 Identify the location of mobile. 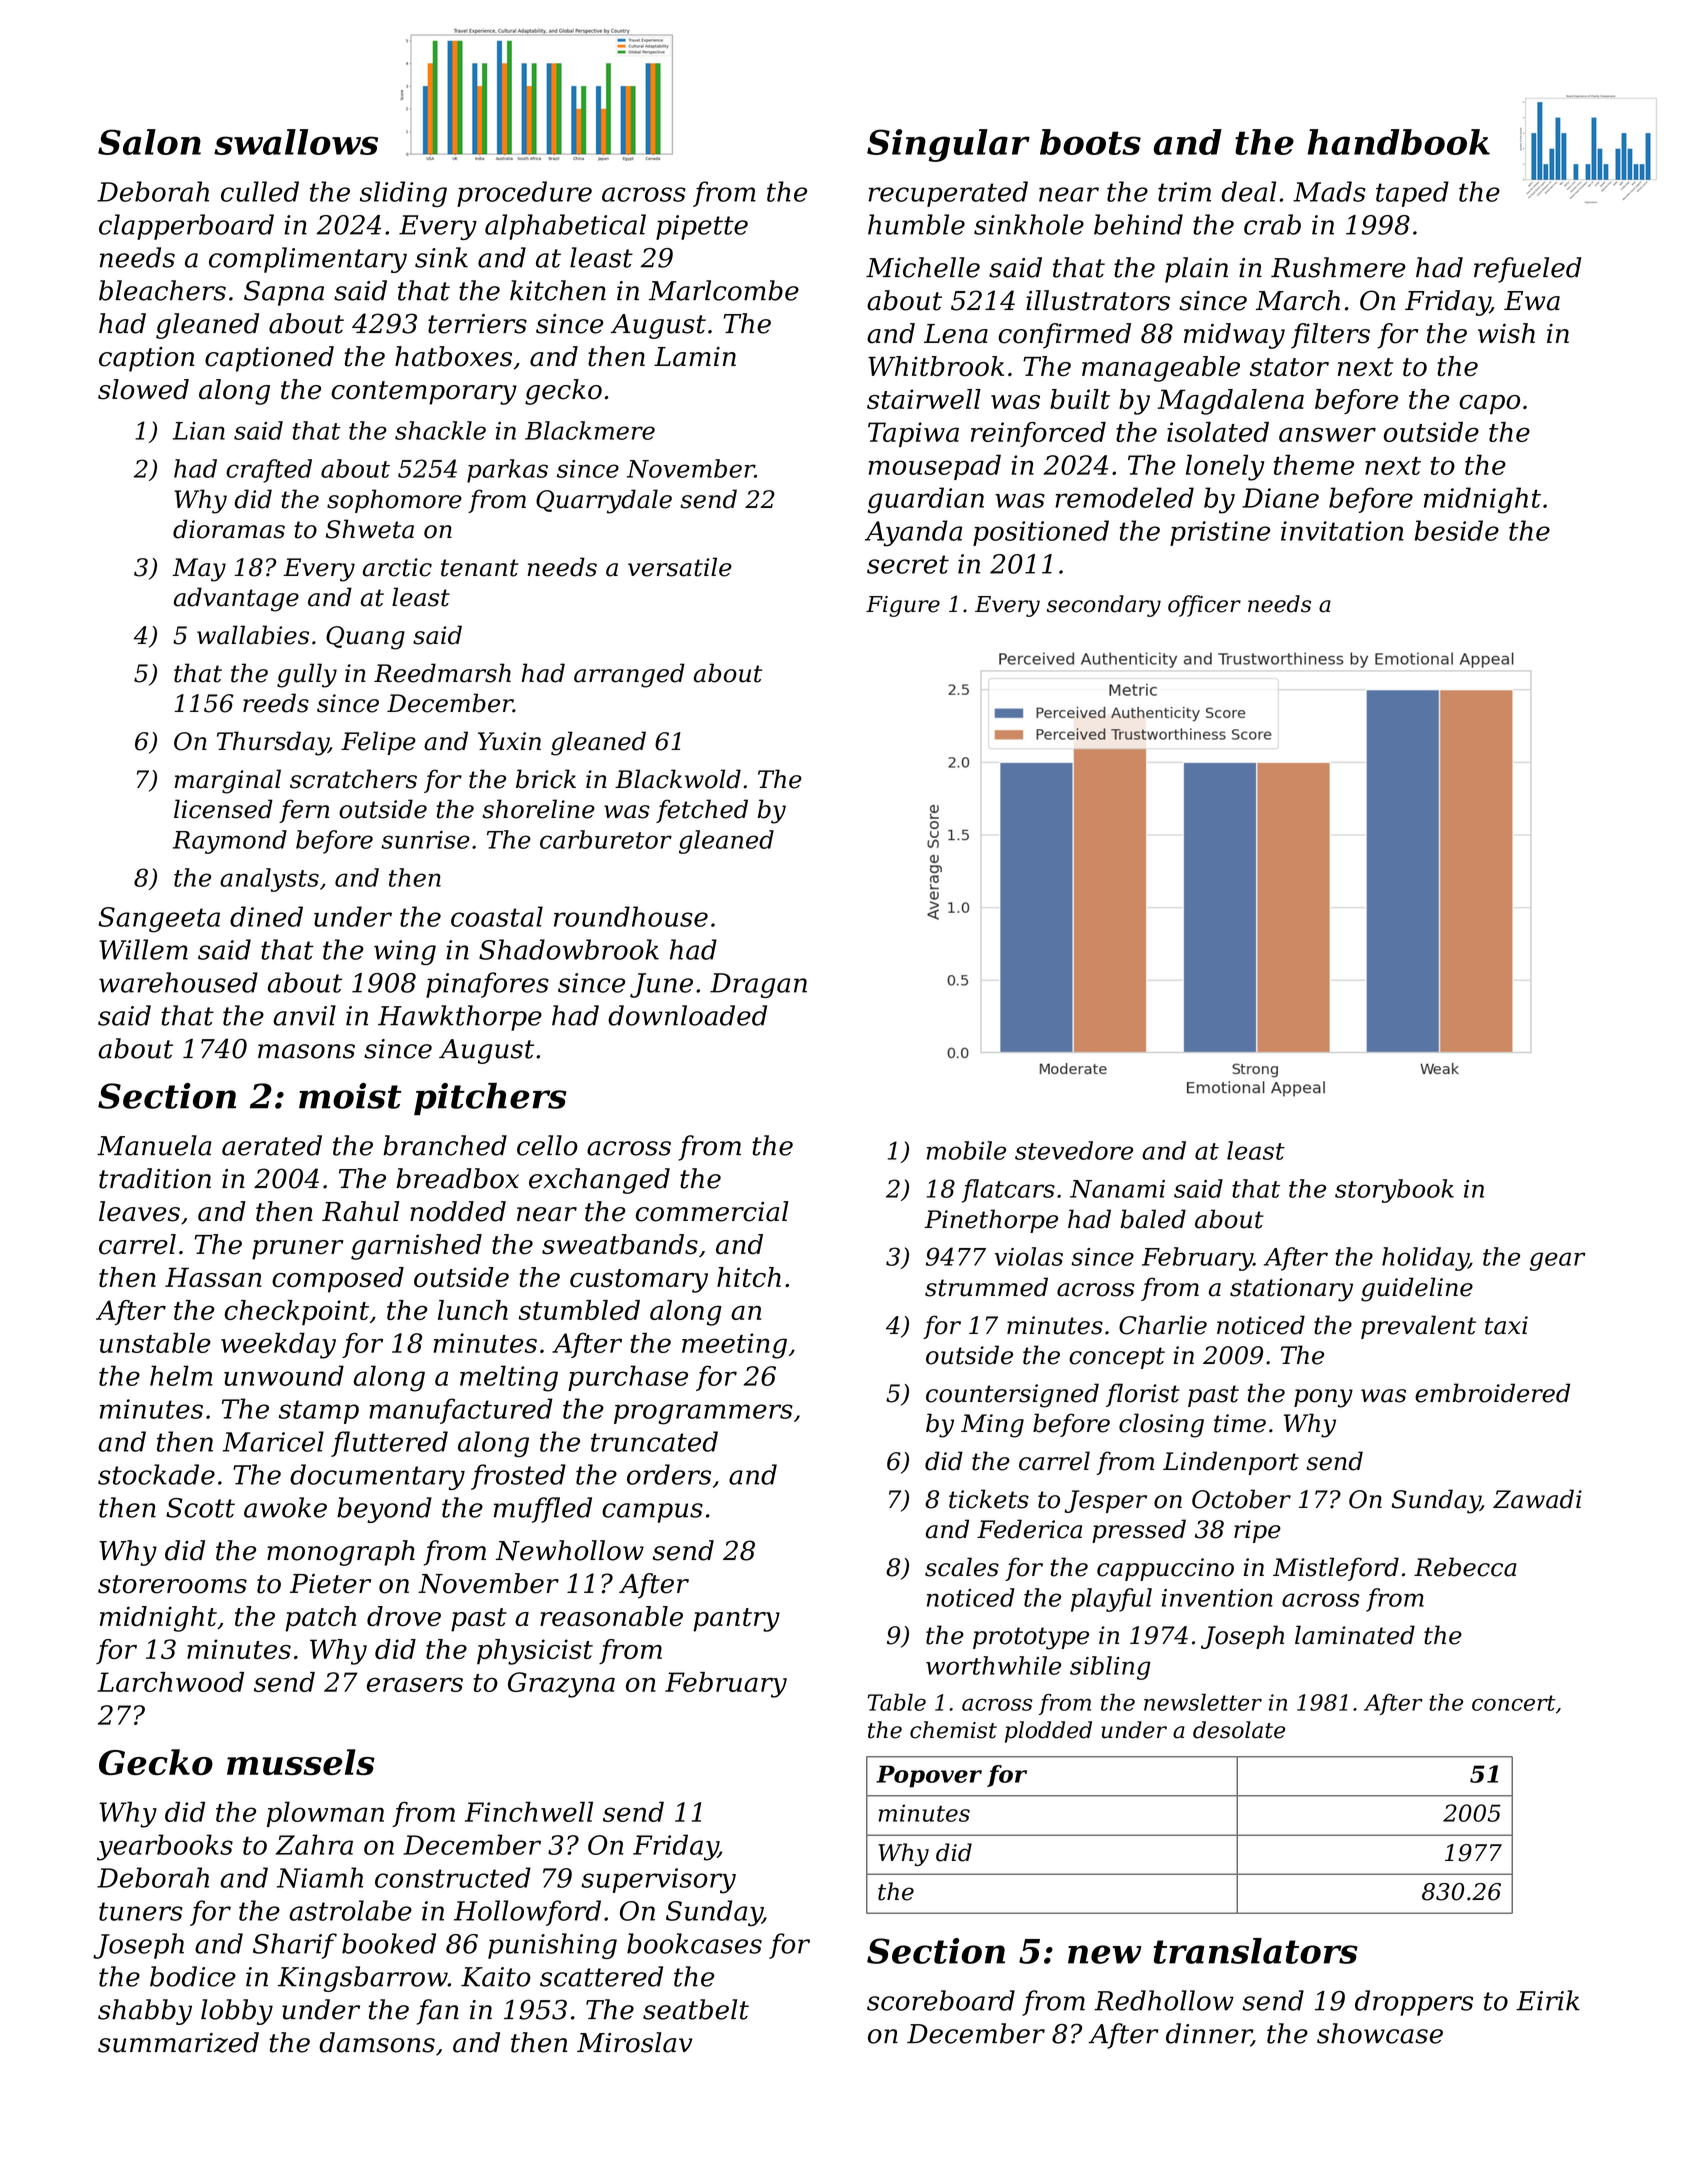
(966, 1150).
